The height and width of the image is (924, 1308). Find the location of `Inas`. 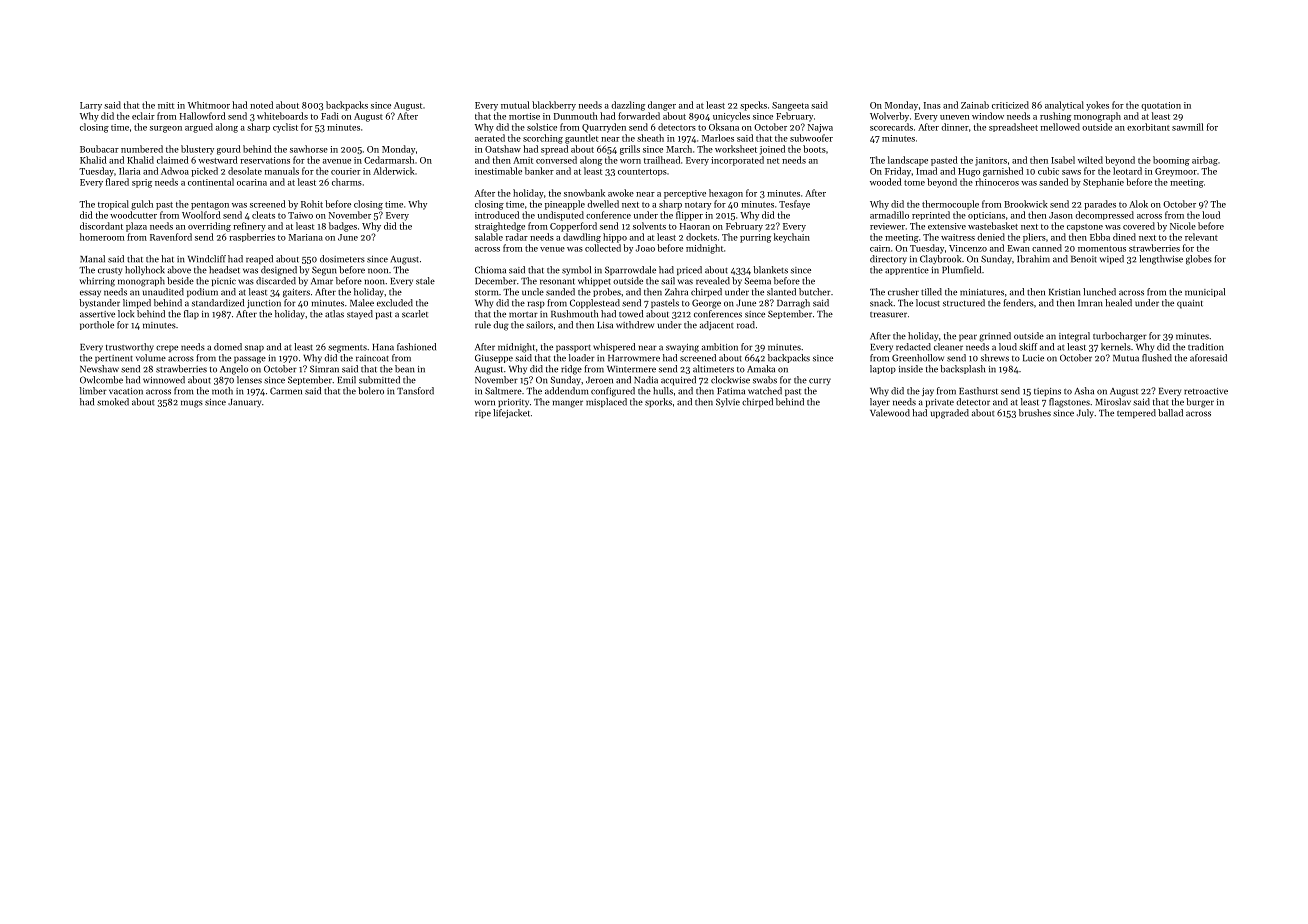

Inas is located at coordinates (932, 105).
